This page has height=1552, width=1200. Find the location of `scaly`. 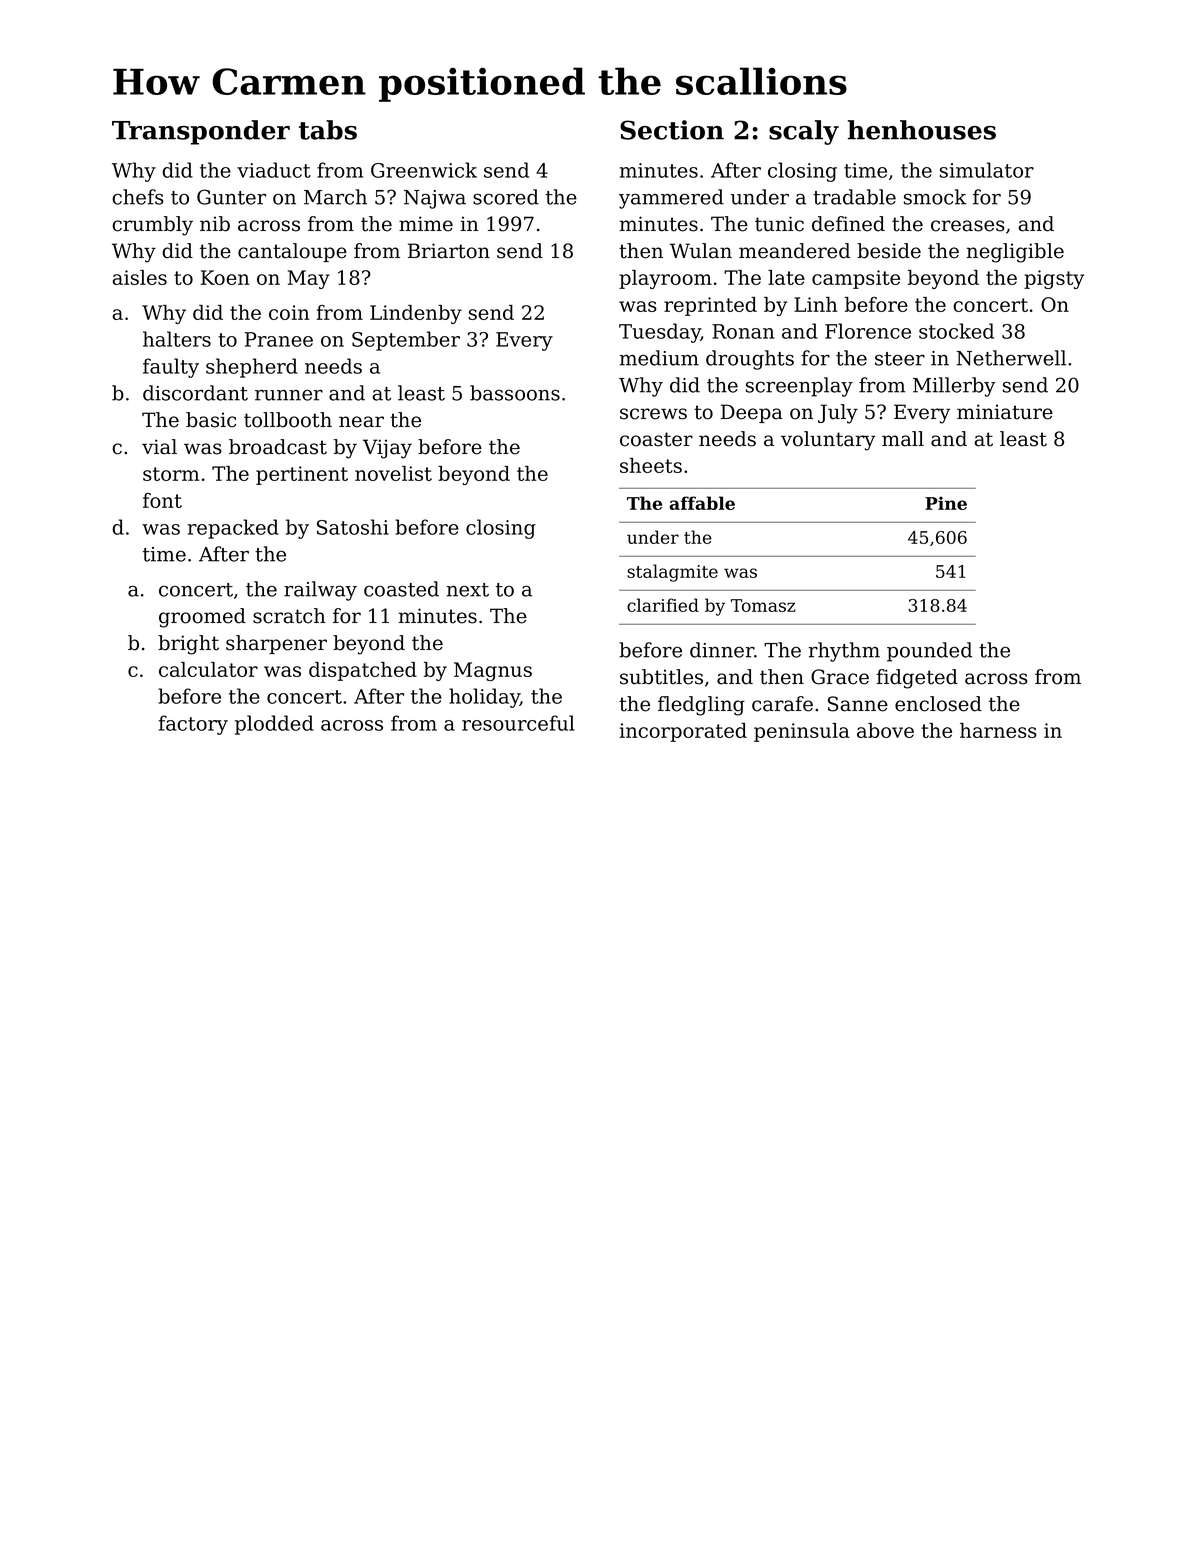

scaly is located at coordinates (804, 132).
